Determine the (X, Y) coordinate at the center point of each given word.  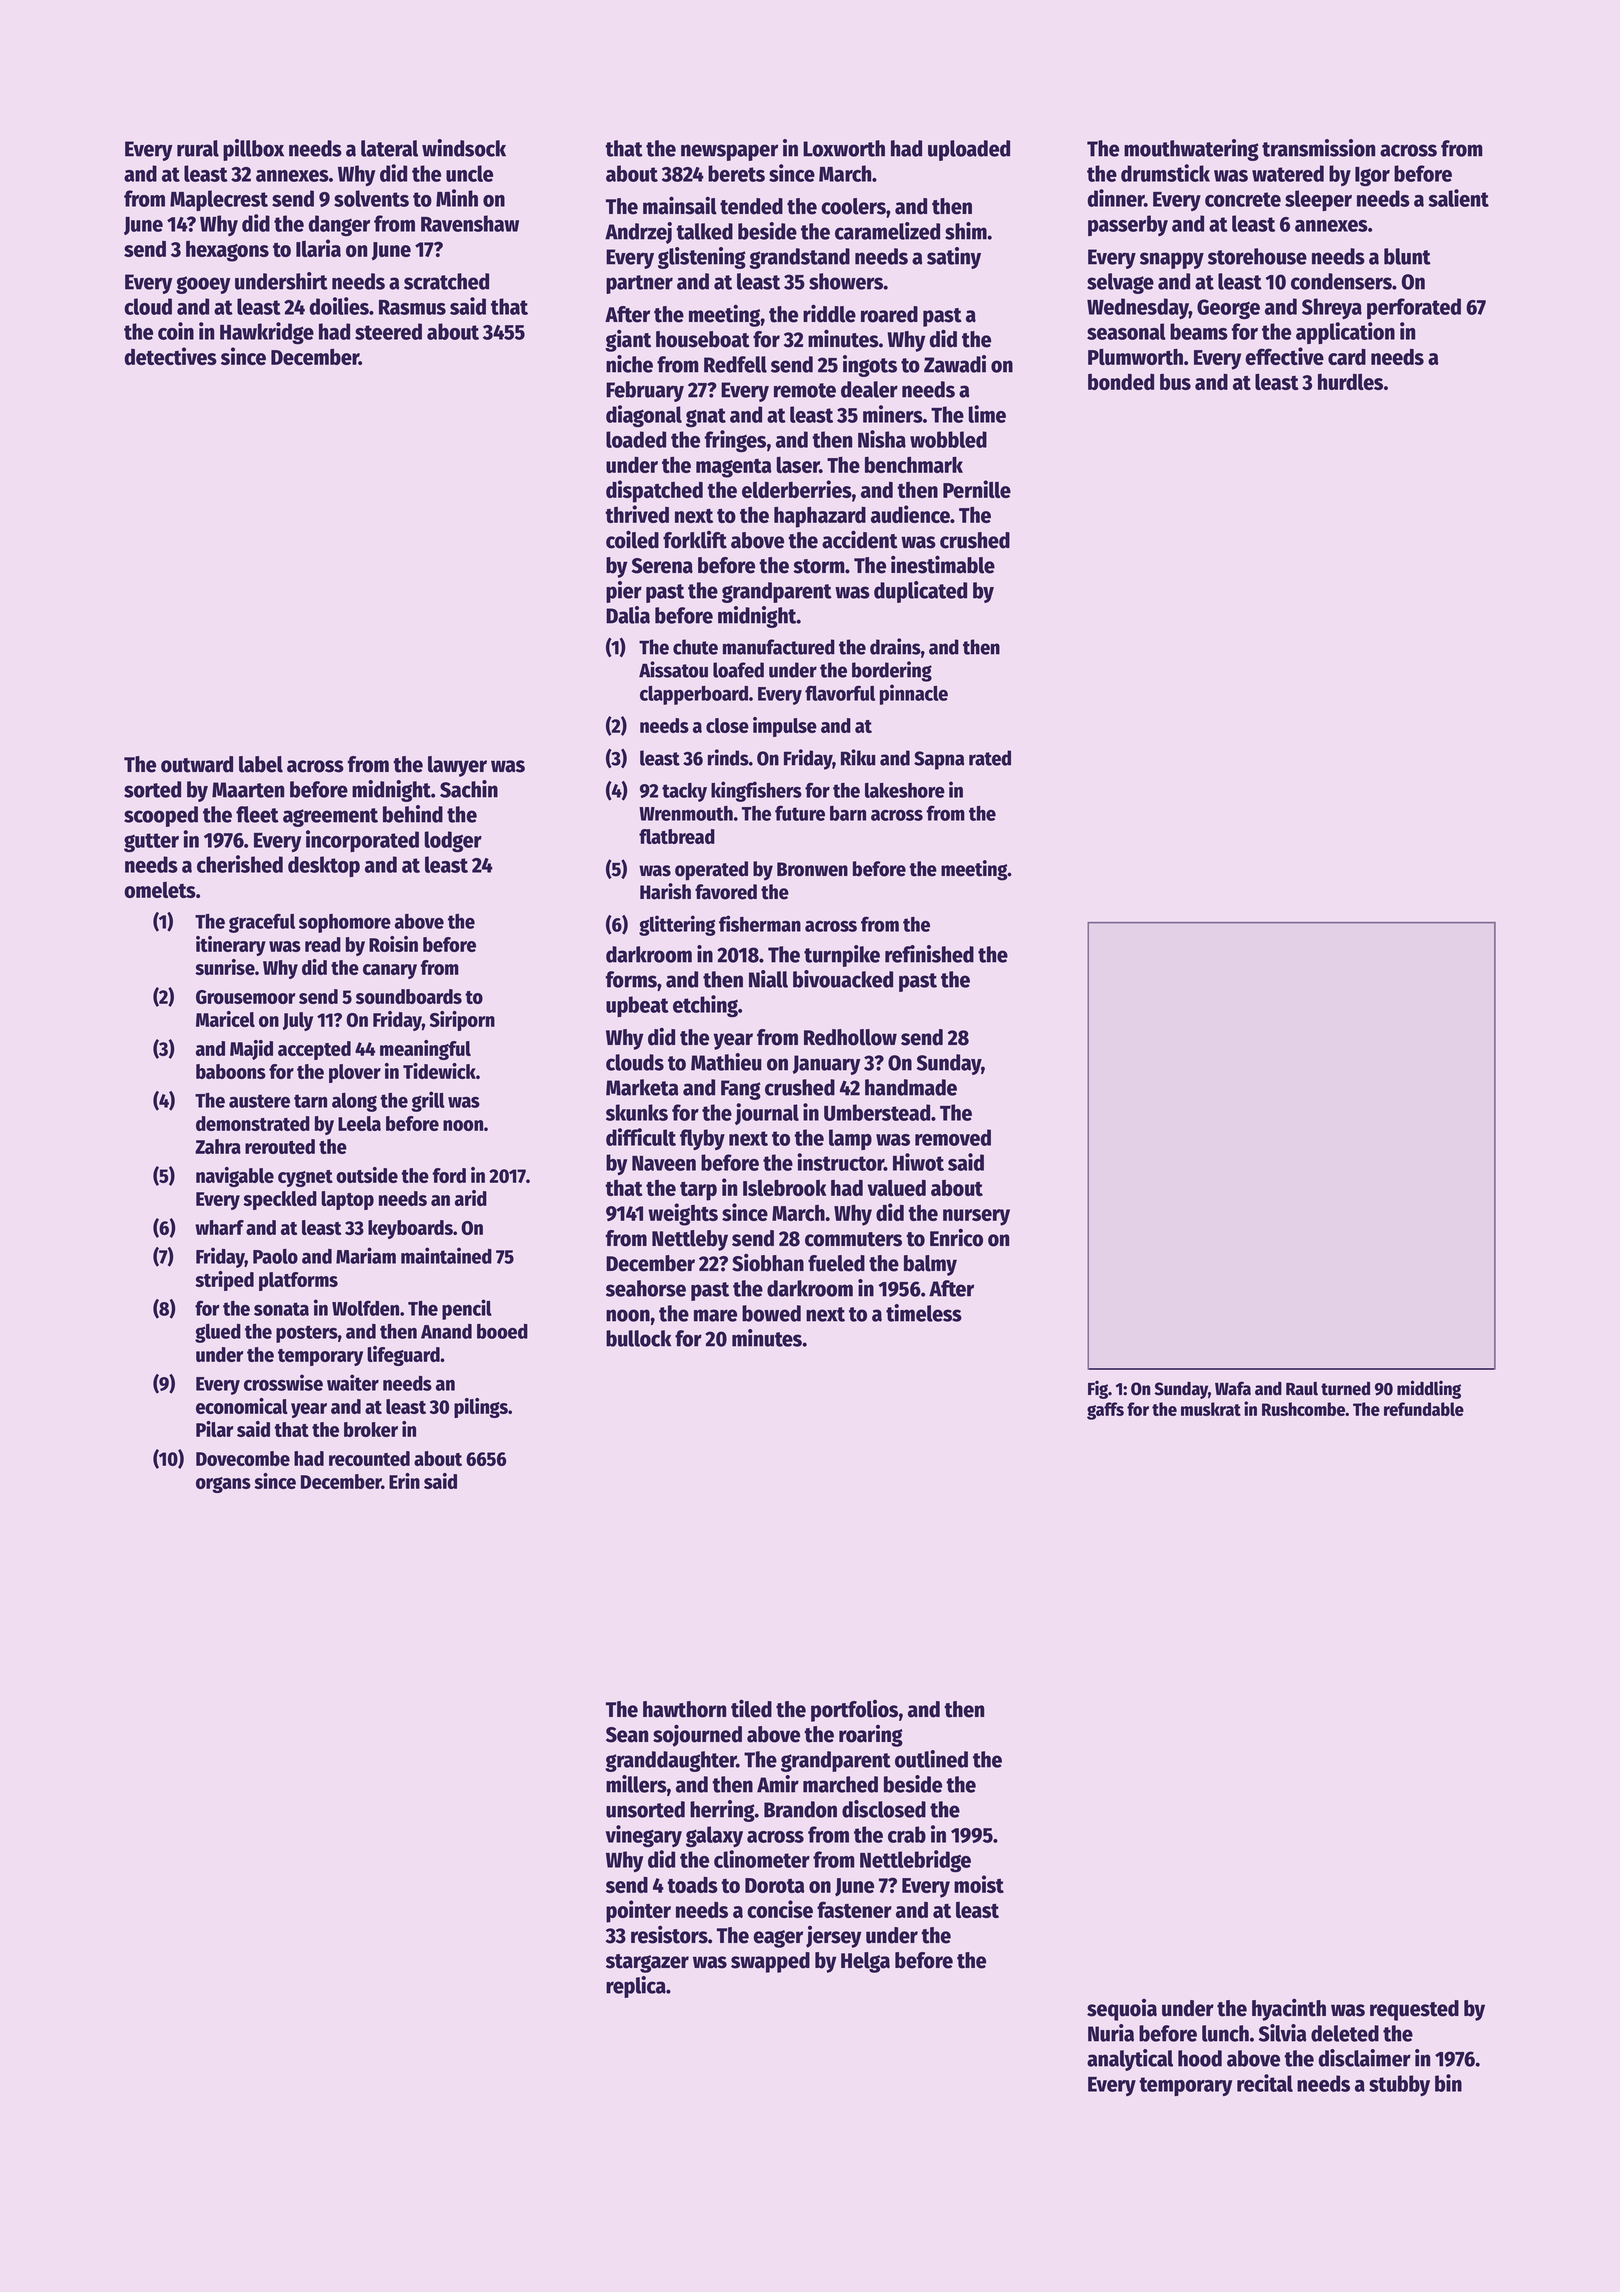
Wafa (1233, 1388)
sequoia (1122, 2010)
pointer (638, 1911)
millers (636, 1784)
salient (1459, 198)
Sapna (939, 760)
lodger (453, 841)
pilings (481, 1408)
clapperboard (694, 695)
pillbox (253, 150)
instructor (840, 1162)
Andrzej (638, 233)
